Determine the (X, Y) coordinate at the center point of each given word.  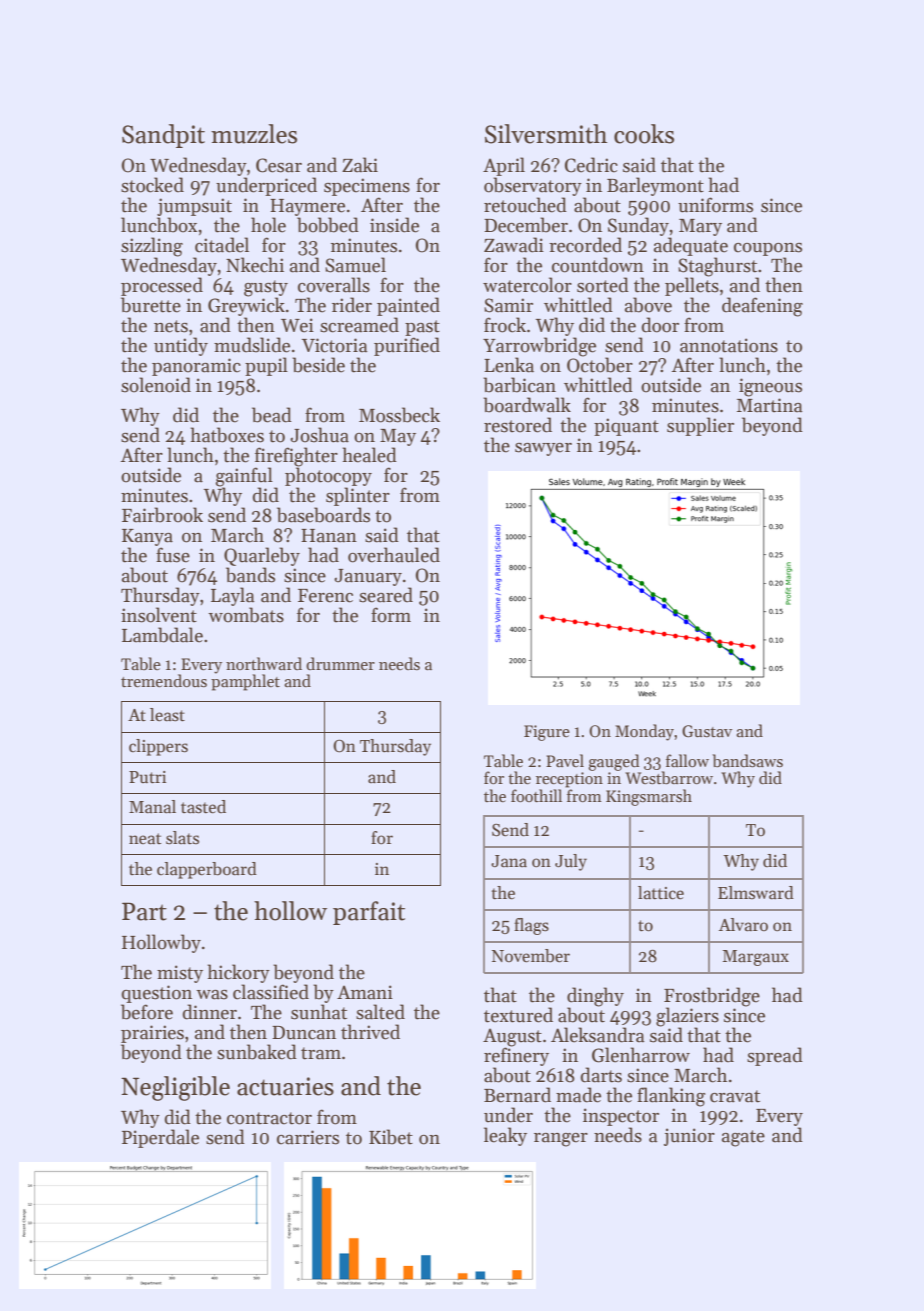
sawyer (543, 449)
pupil (266, 366)
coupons (768, 249)
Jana (509, 861)
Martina (770, 405)
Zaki (360, 165)
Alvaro (743, 925)
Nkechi (255, 265)
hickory (238, 973)
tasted (203, 807)
